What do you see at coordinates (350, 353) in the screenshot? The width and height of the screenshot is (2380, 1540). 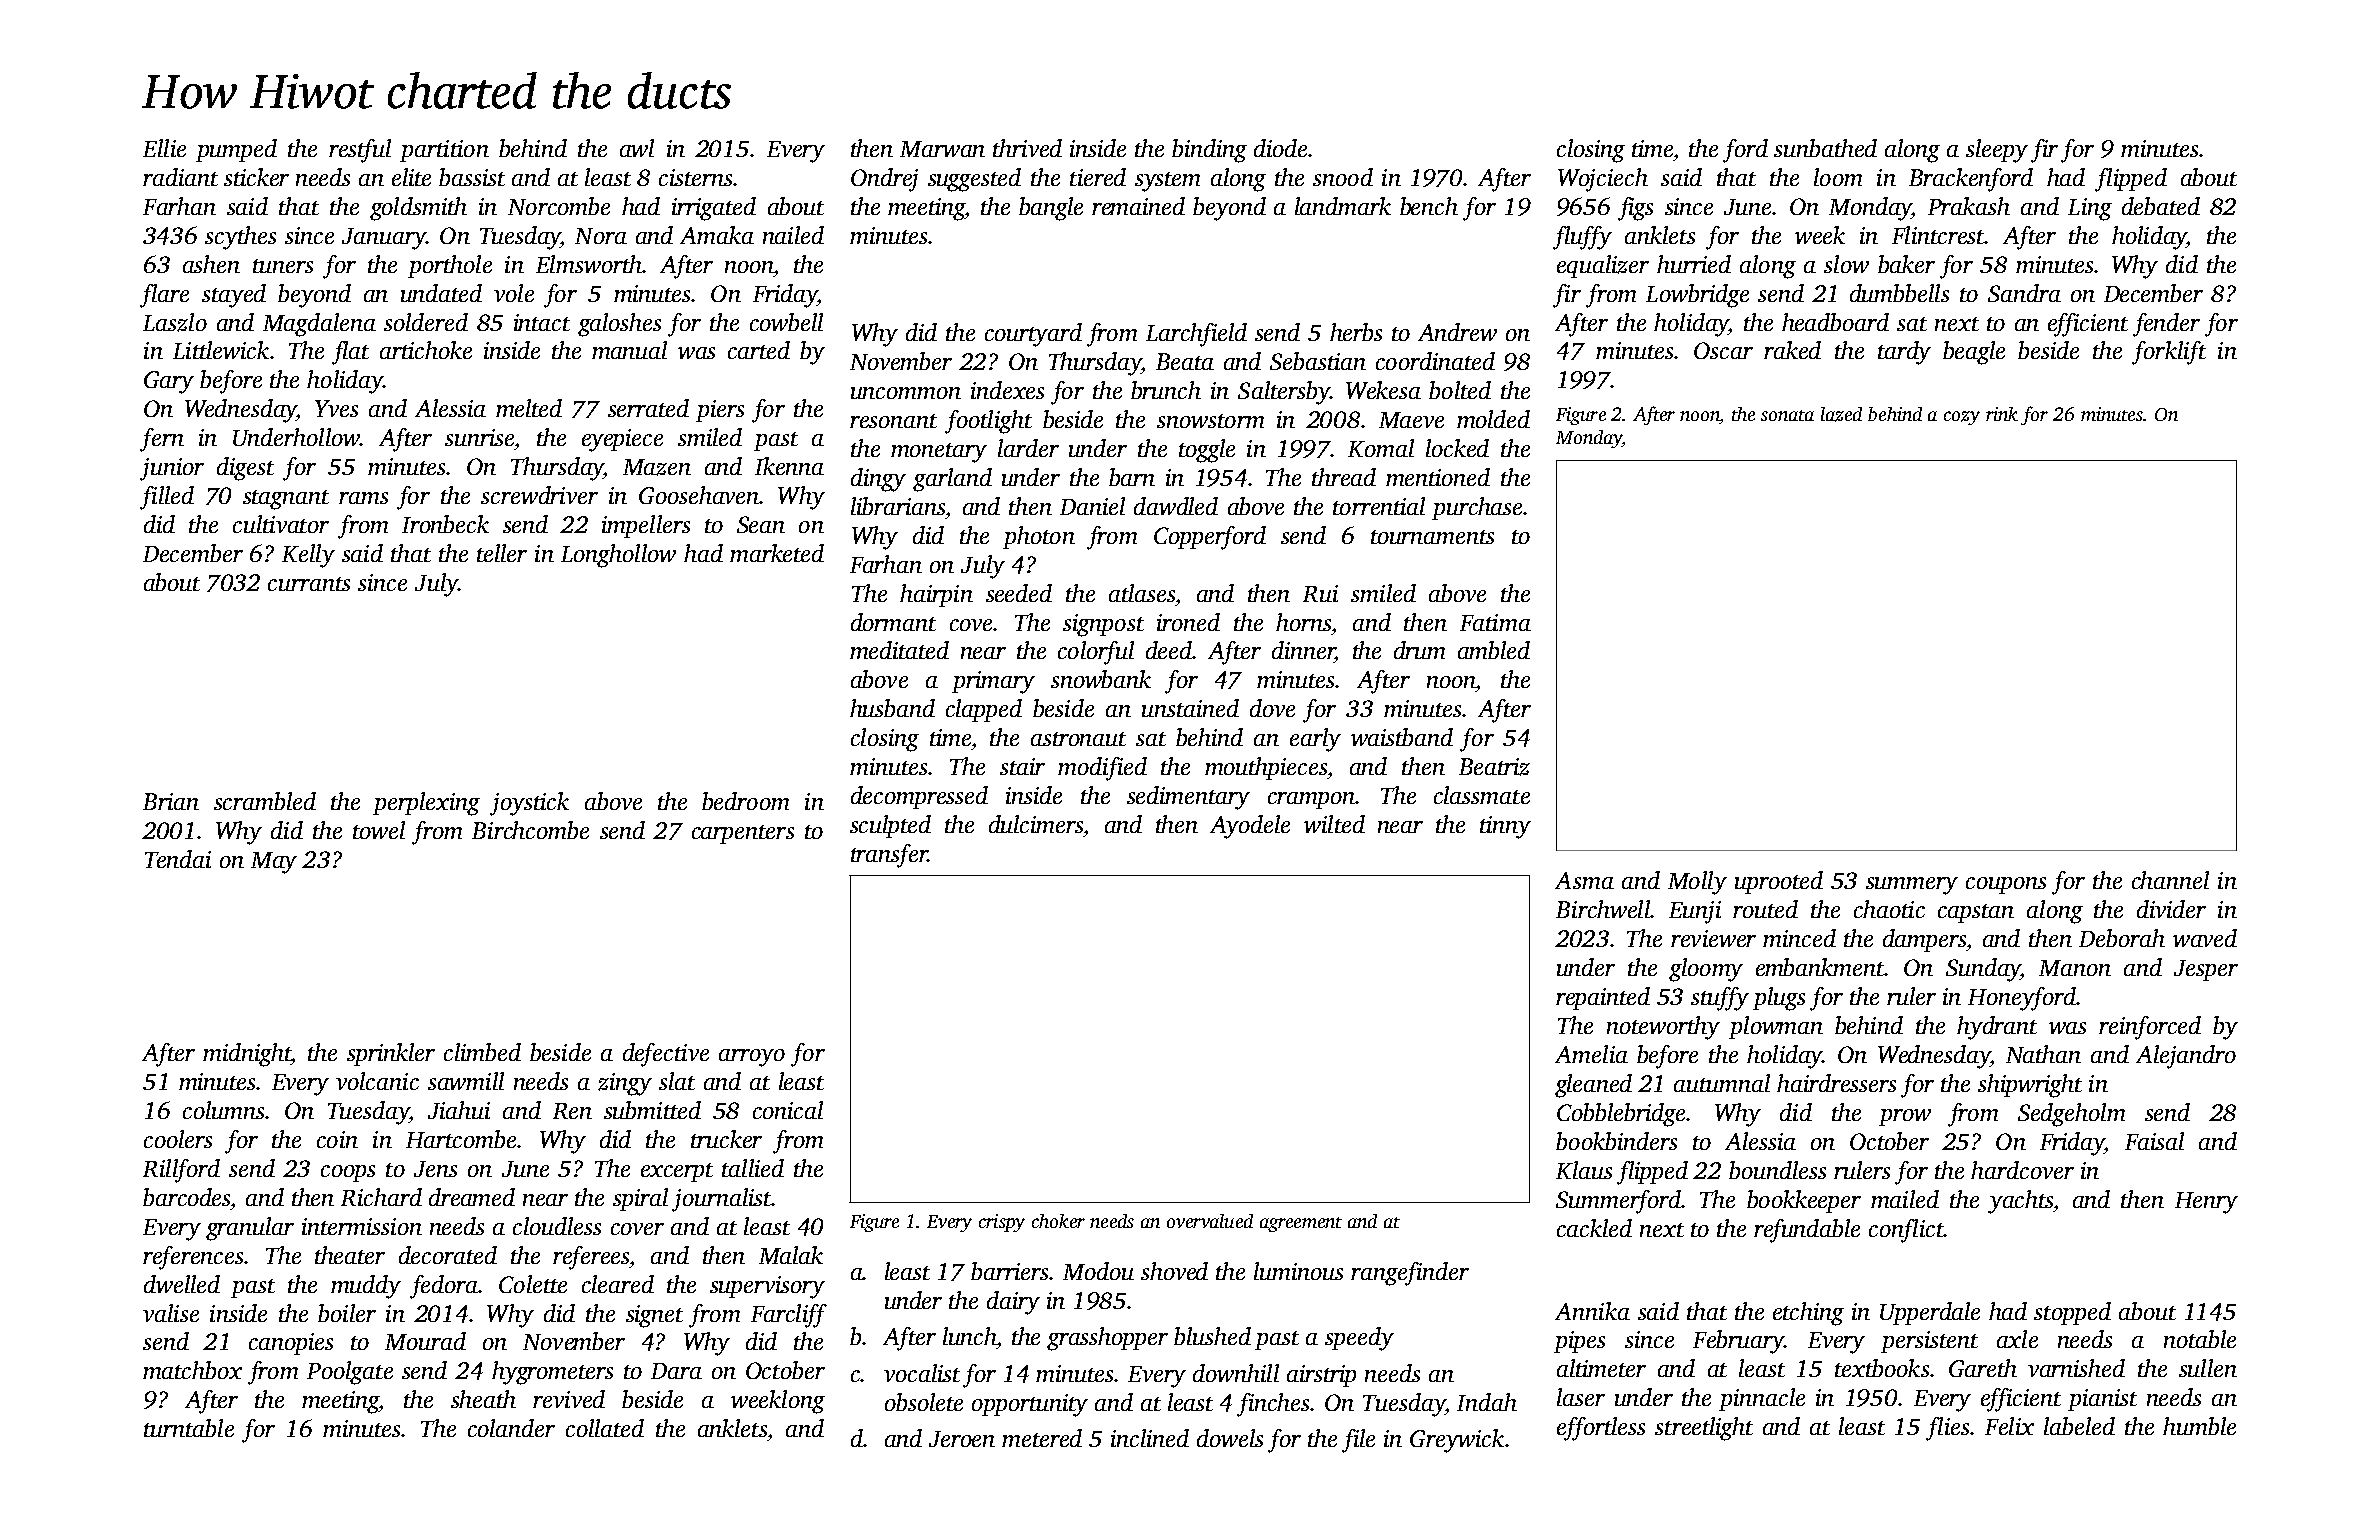 I see `flat` at bounding box center [350, 353].
